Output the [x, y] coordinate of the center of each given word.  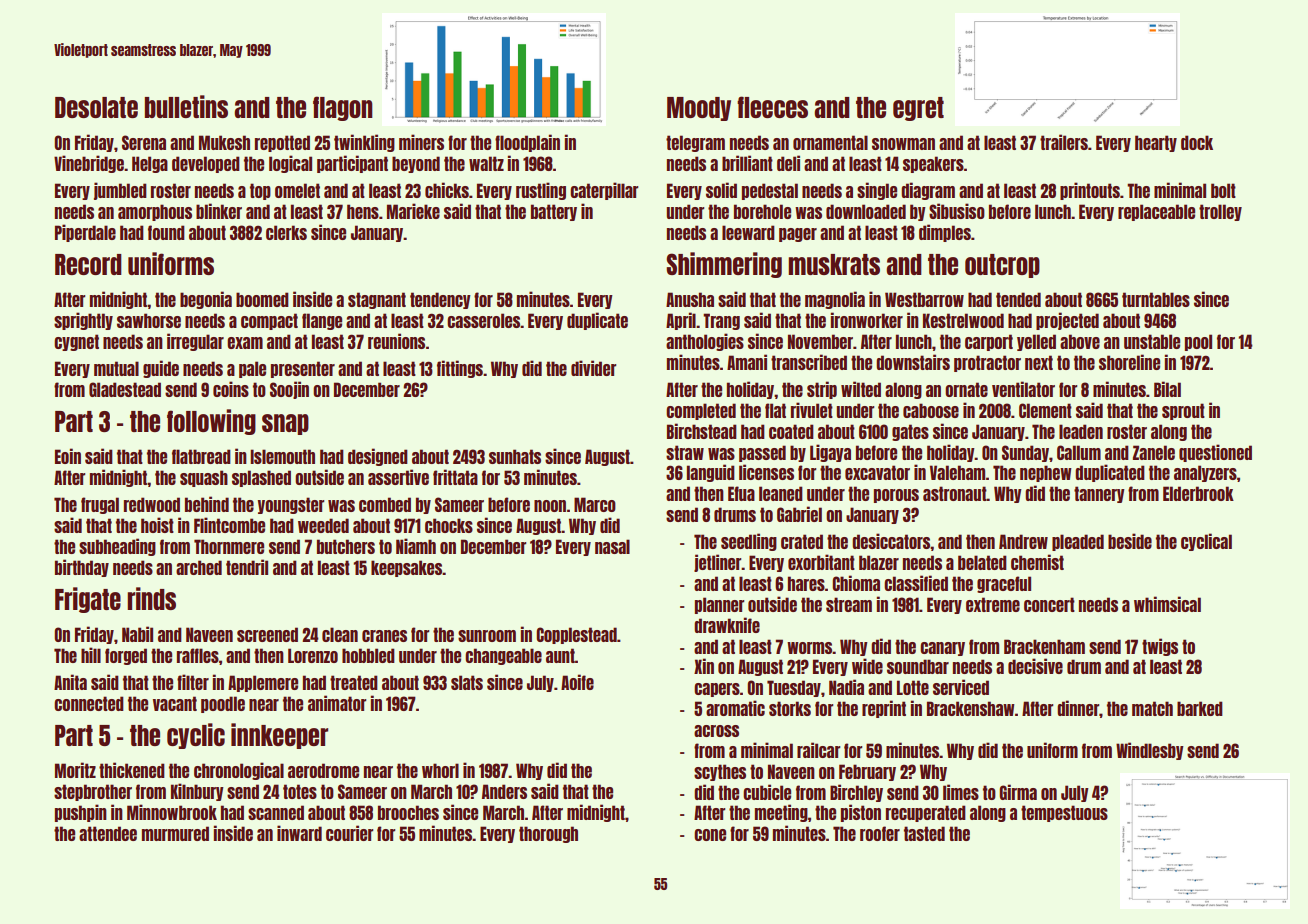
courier [349, 833]
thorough [548, 834]
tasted [924, 833]
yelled [1036, 342]
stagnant [377, 300]
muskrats [834, 264]
